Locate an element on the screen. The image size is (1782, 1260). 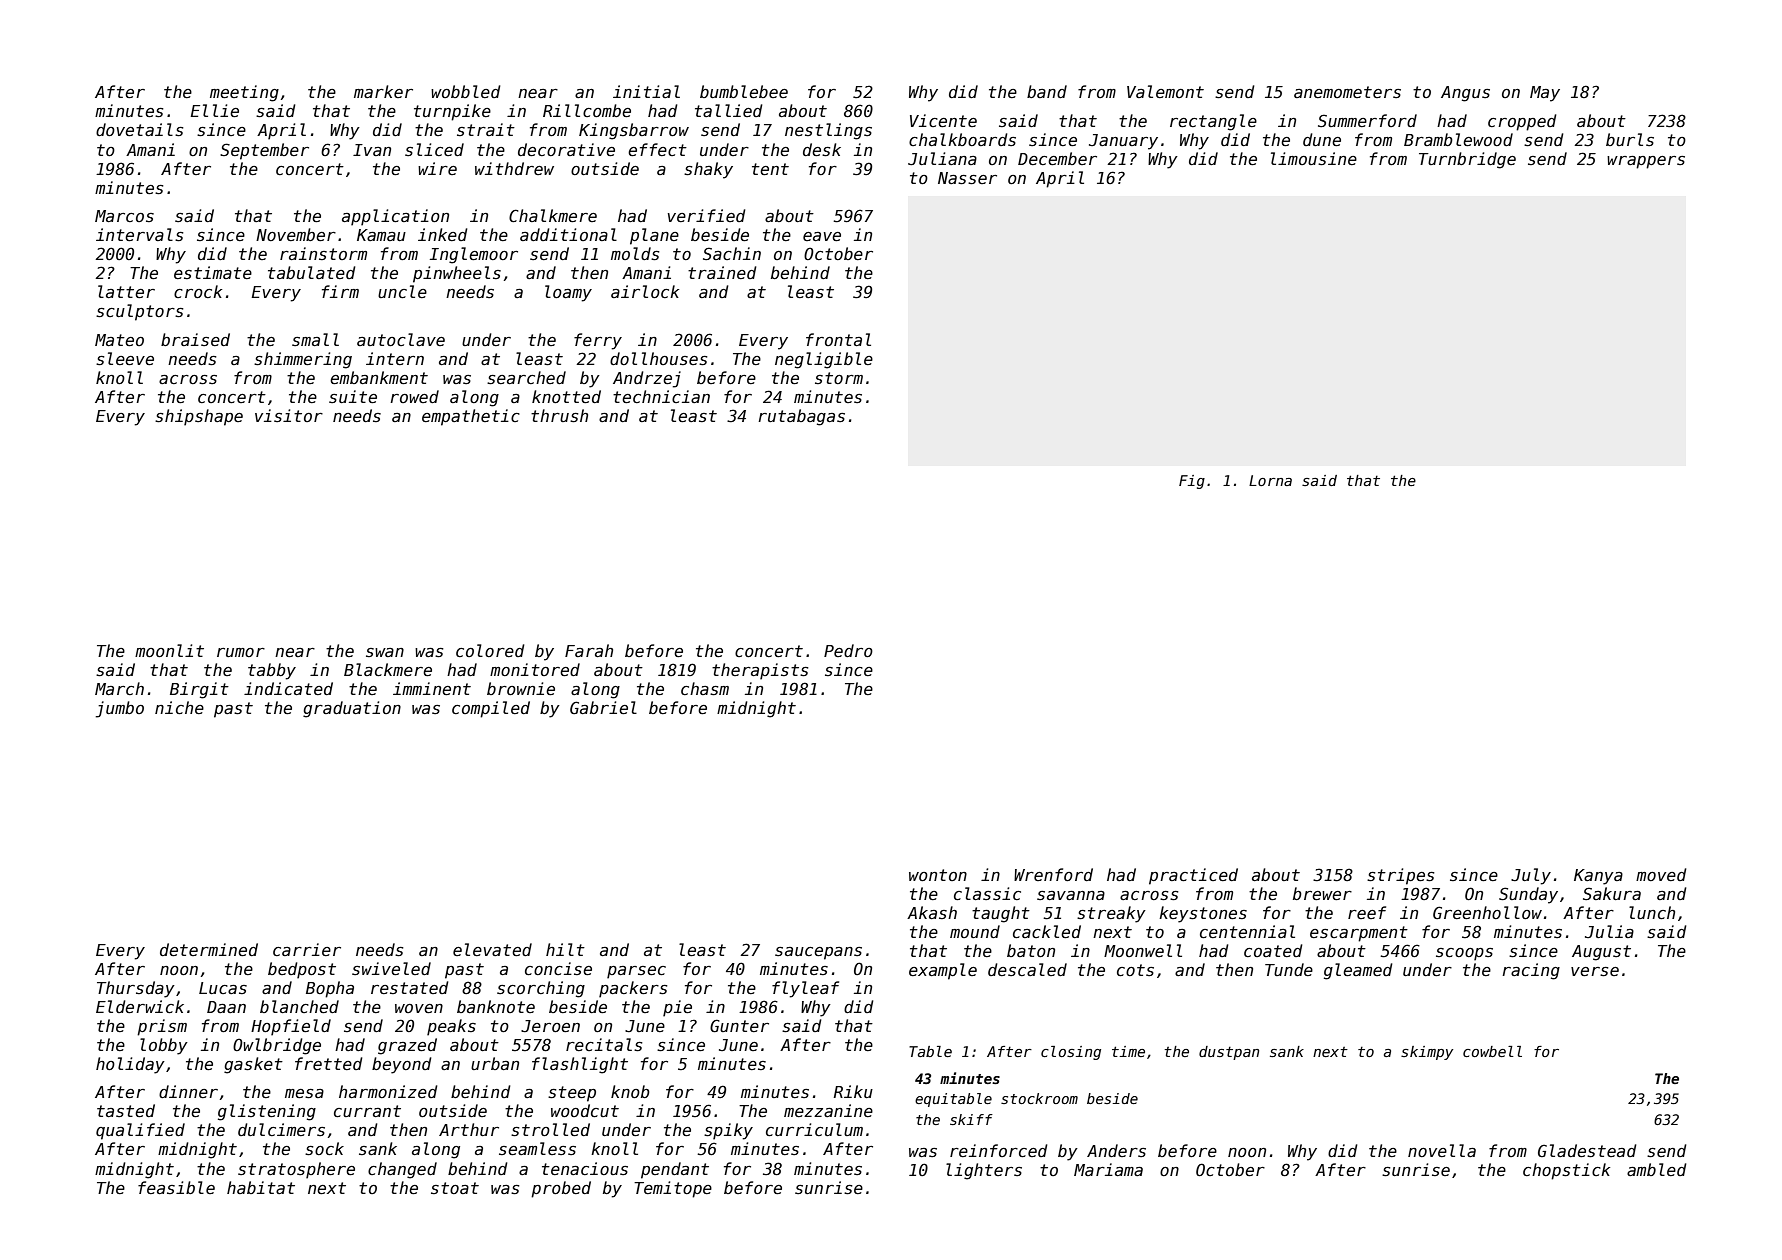
Lorna is located at coordinates (1270, 480).
